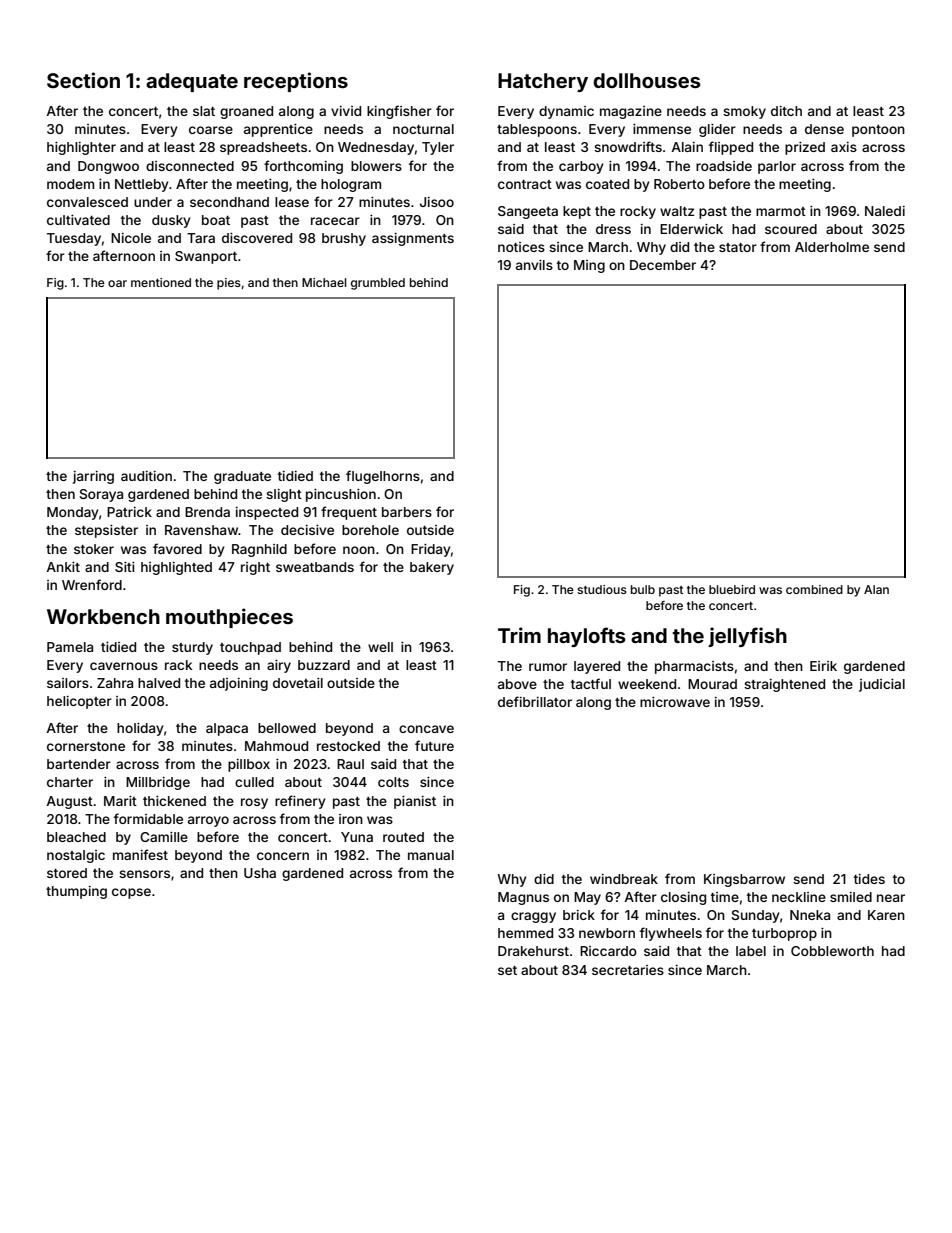  What do you see at coordinates (507, 970) in the page?
I see `set` at bounding box center [507, 970].
